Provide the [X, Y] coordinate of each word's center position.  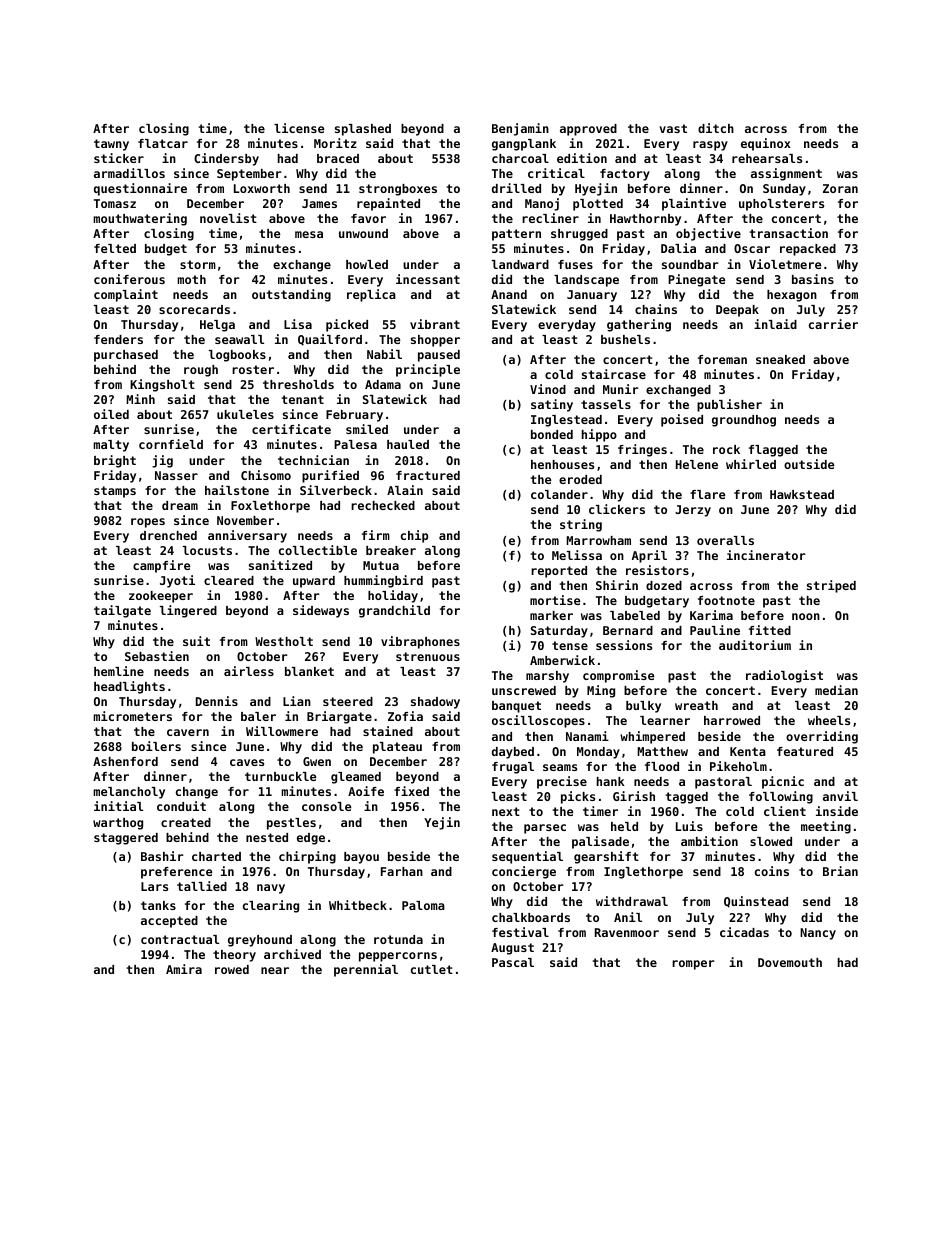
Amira [184, 969]
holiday [393, 596]
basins [813, 279]
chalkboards [531, 917]
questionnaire [140, 189]
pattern [516, 235]
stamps [115, 492]
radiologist [784, 676]
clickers [617, 509]
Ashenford [125, 761]
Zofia [405, 716]
